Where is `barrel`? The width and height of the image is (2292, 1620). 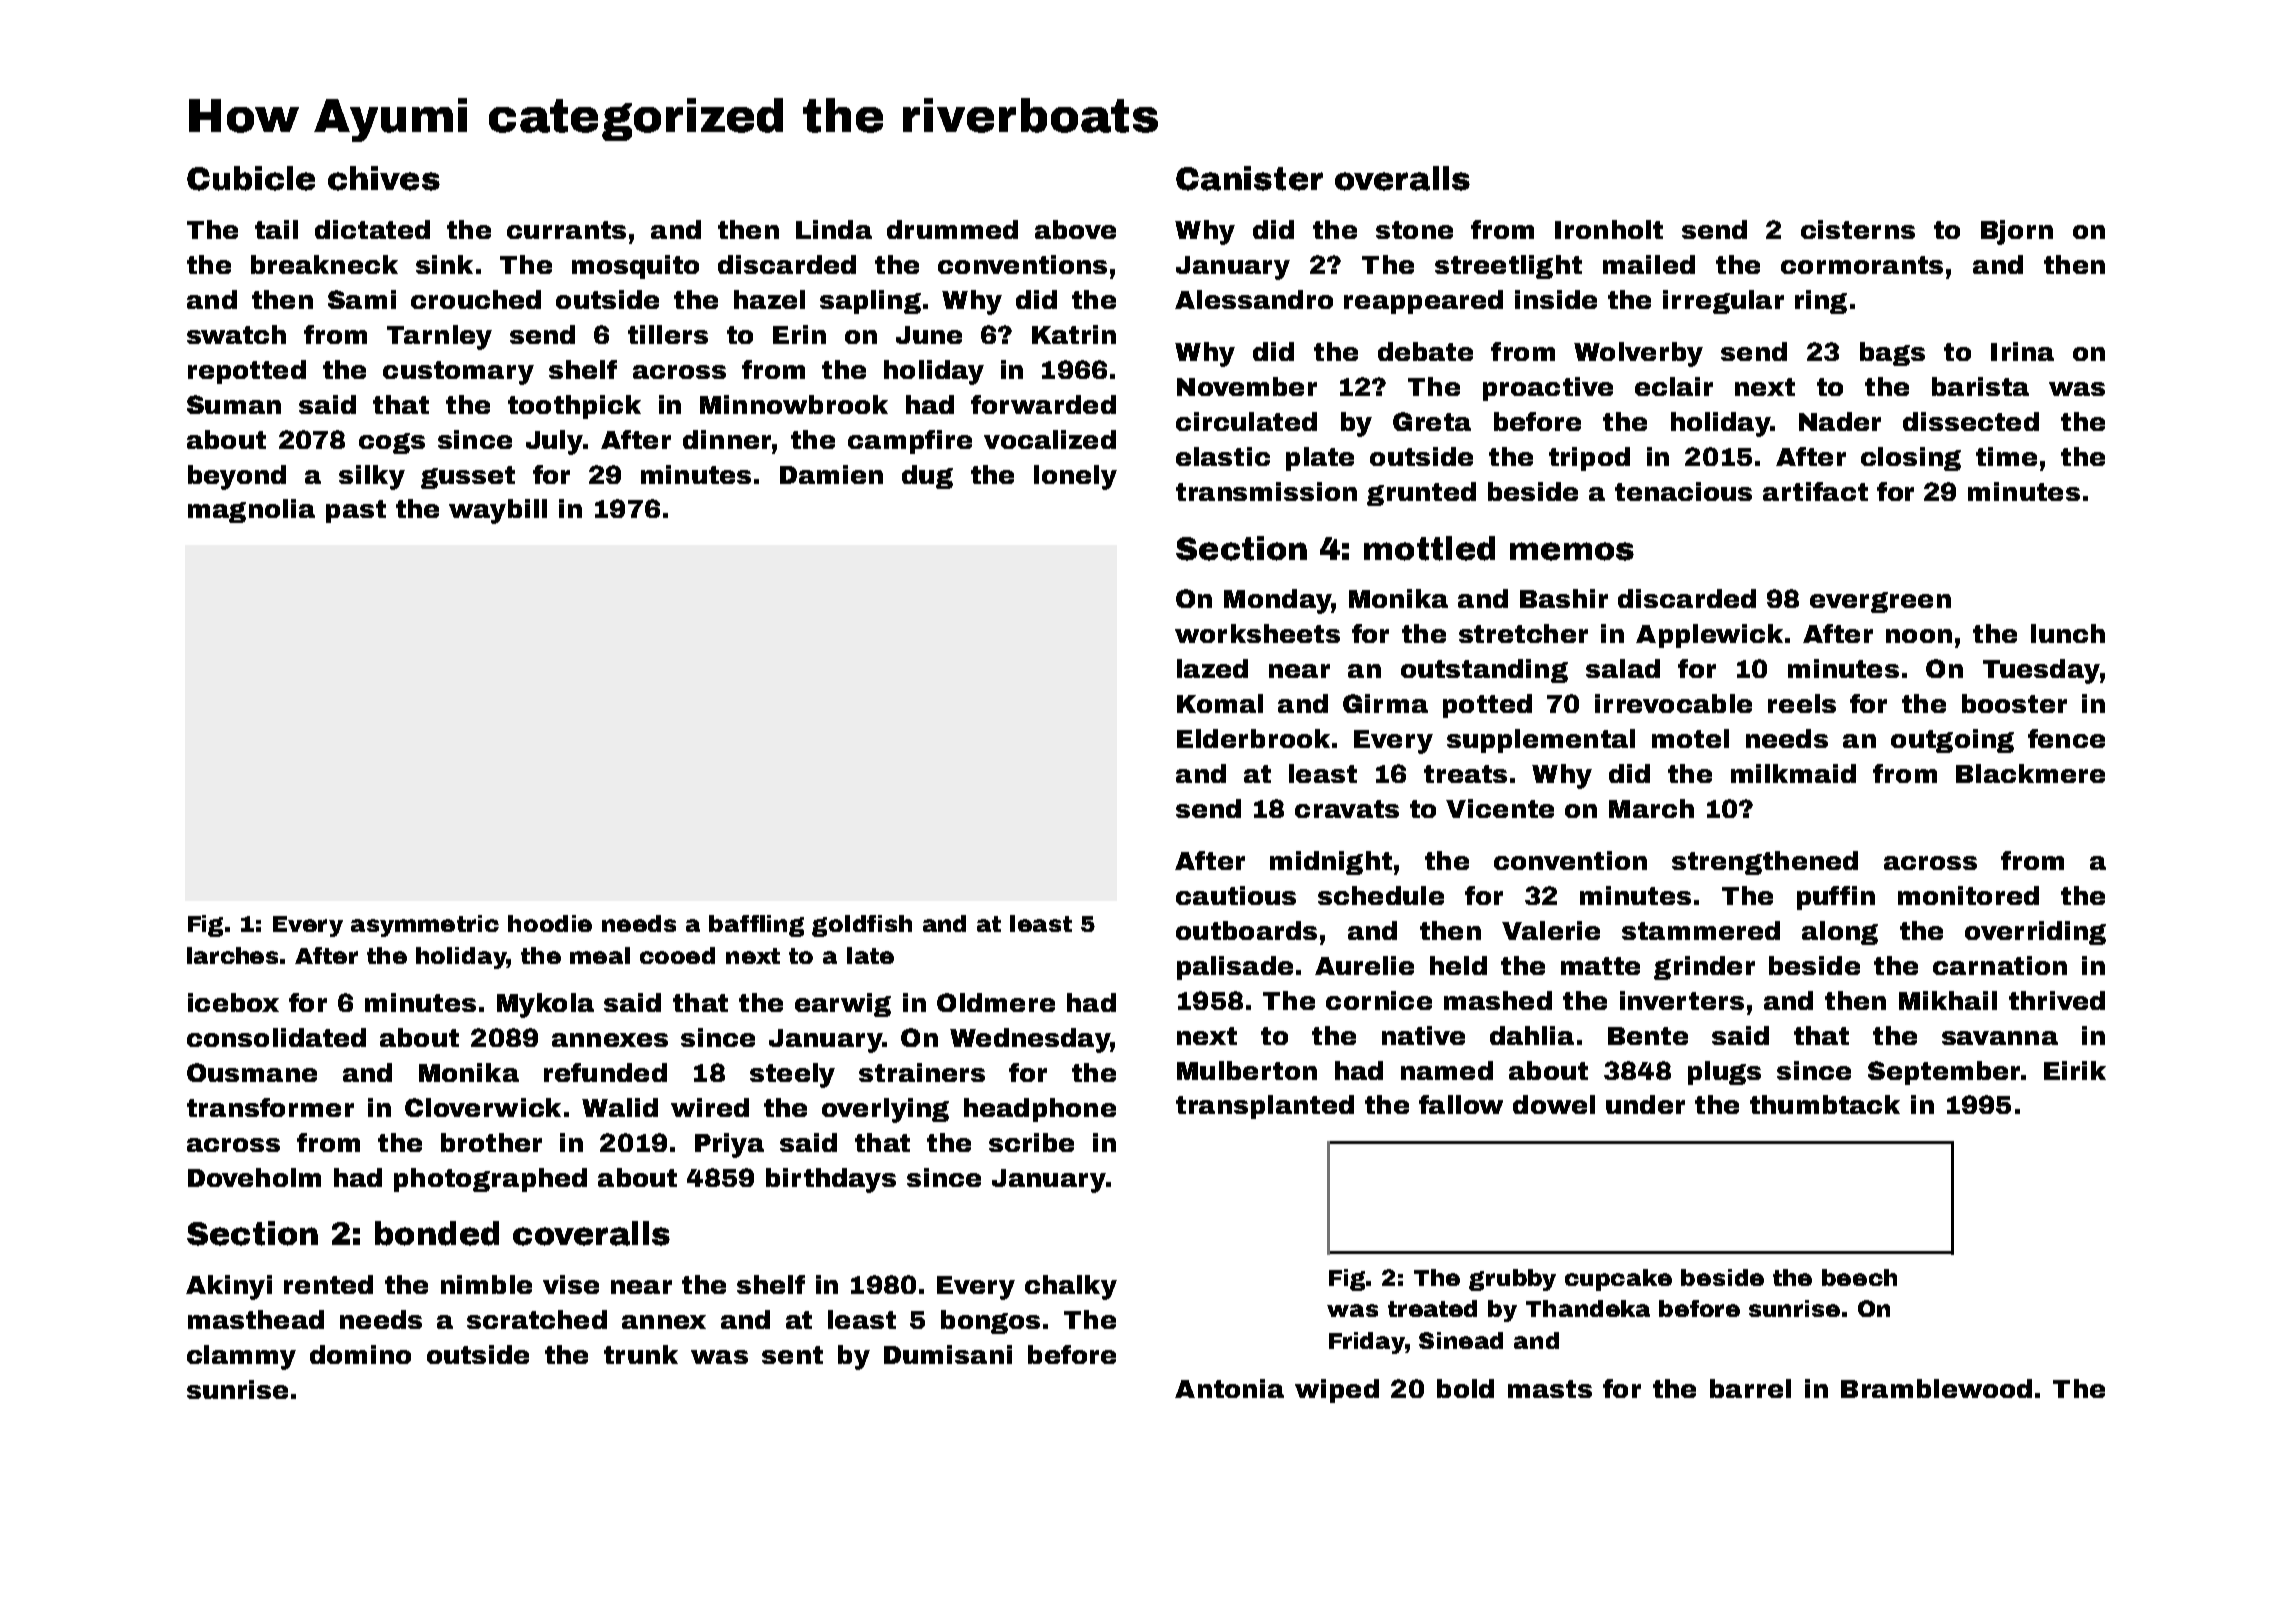
barrel is located at coordinates (1750, 1388).
